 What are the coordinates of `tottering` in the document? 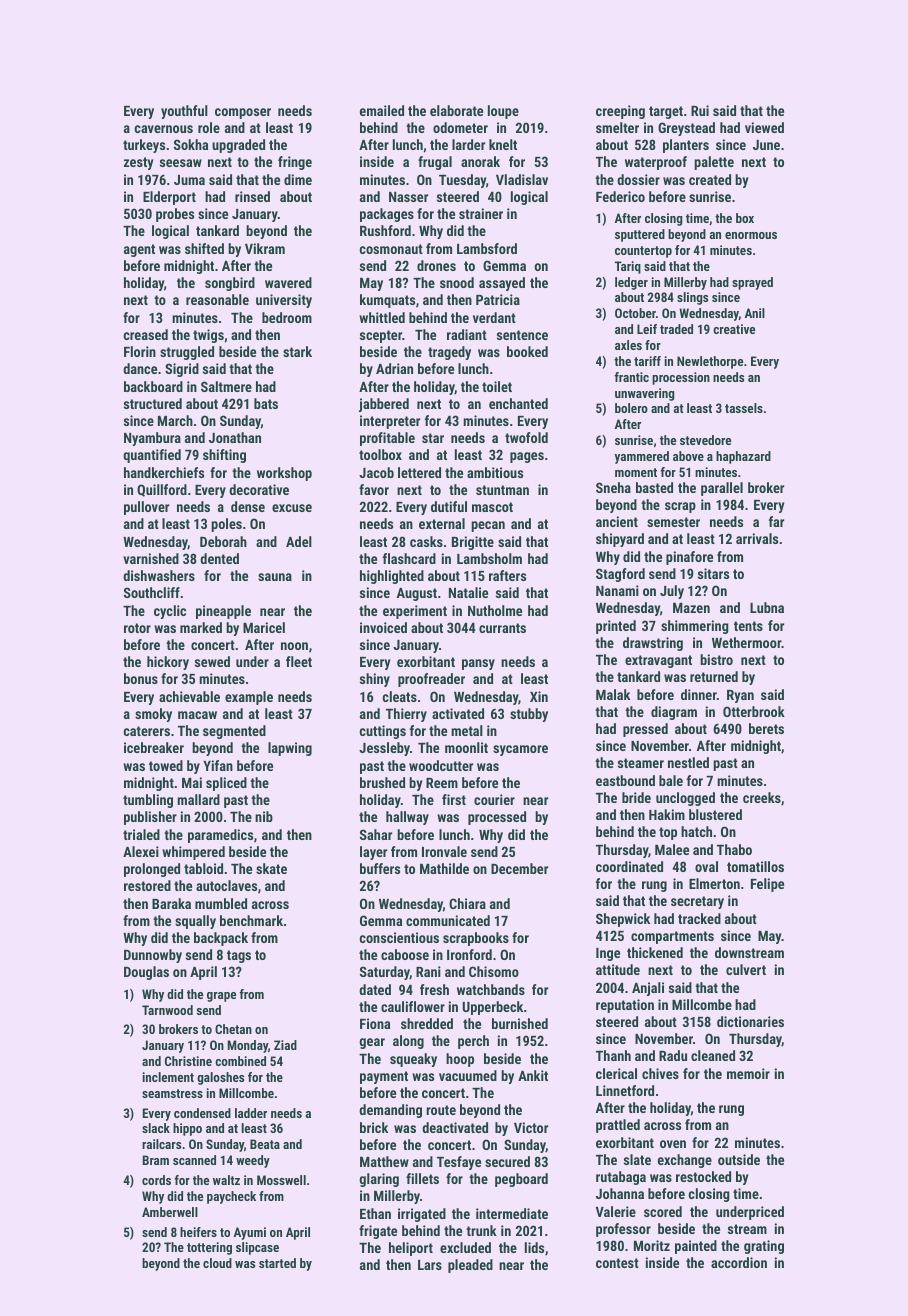 It's located at (209, 1248).
